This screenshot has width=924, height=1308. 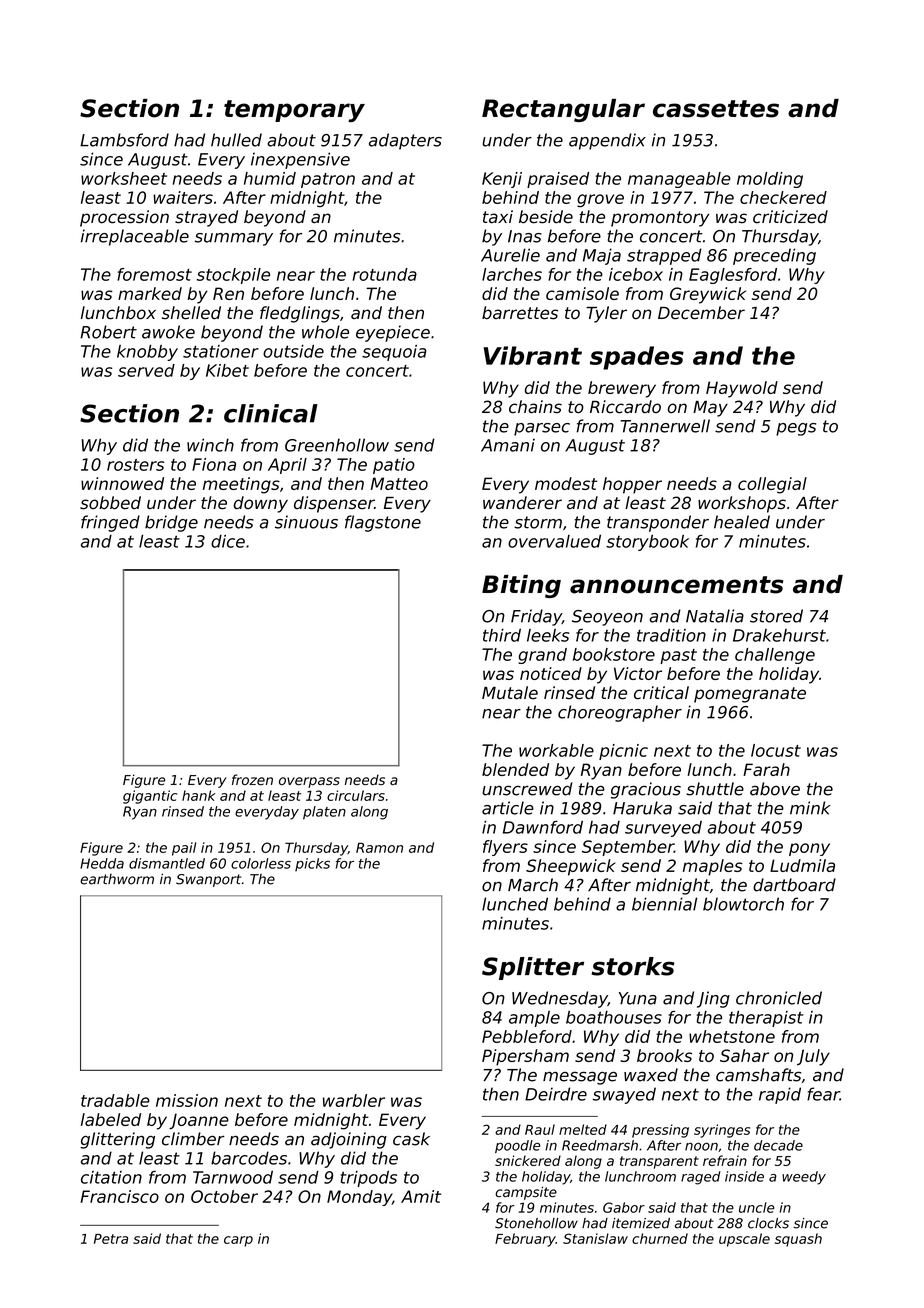 I want to click on unscrewed, so click(x=527, y=789).
